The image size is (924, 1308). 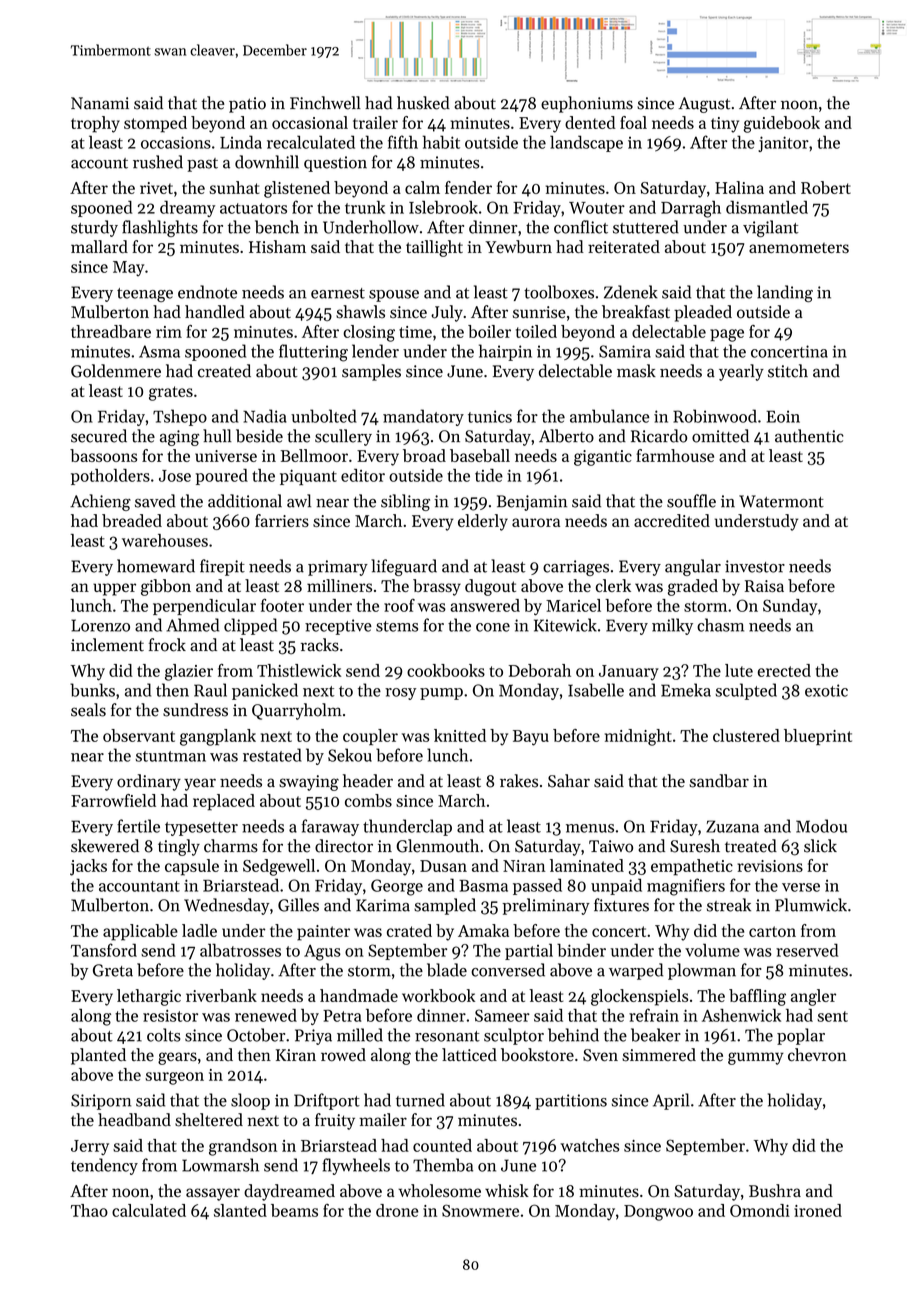 I want to click on guidebook, so click(x=782, y=124).
